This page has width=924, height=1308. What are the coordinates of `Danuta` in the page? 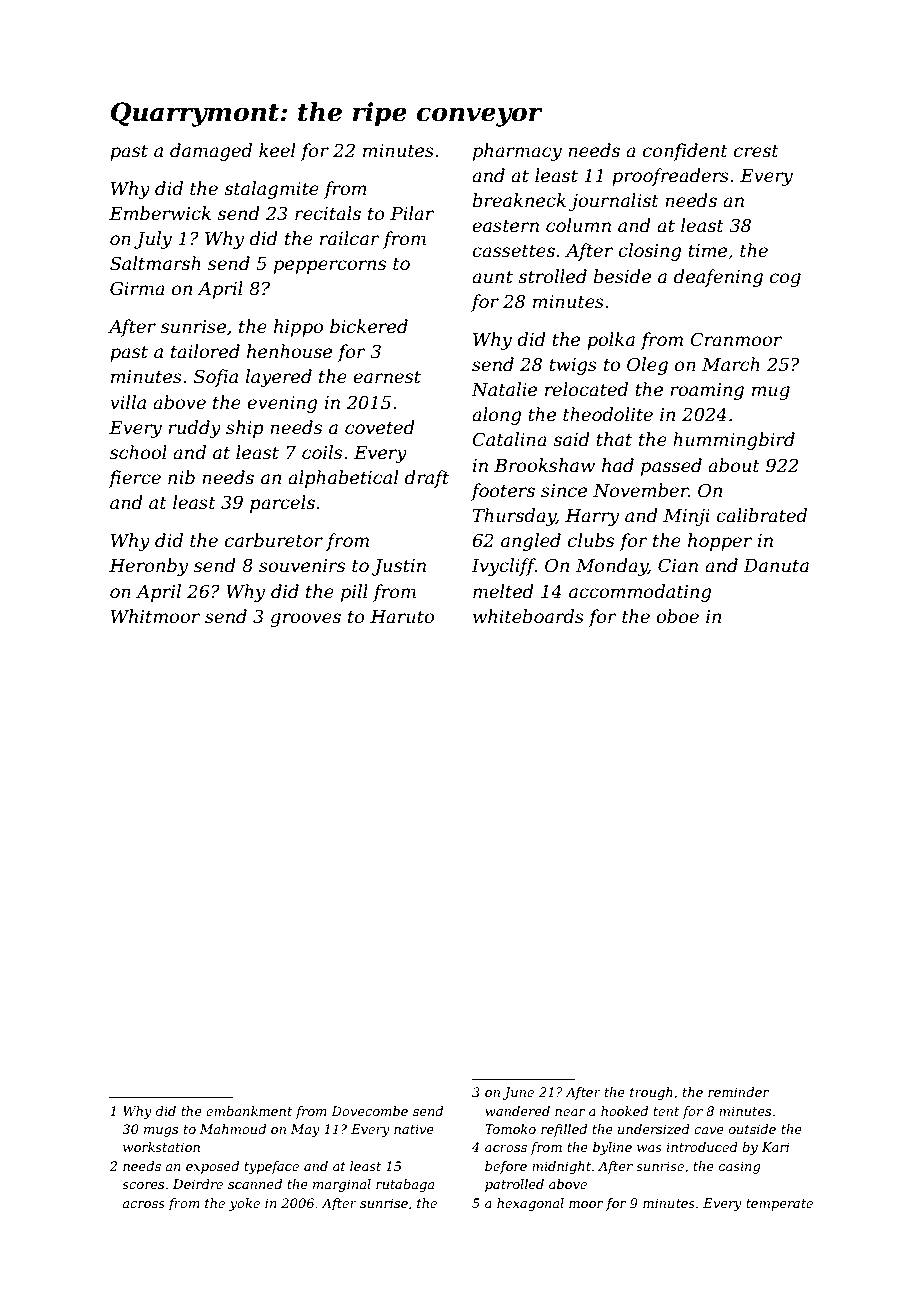 It's located at (776, 565).
